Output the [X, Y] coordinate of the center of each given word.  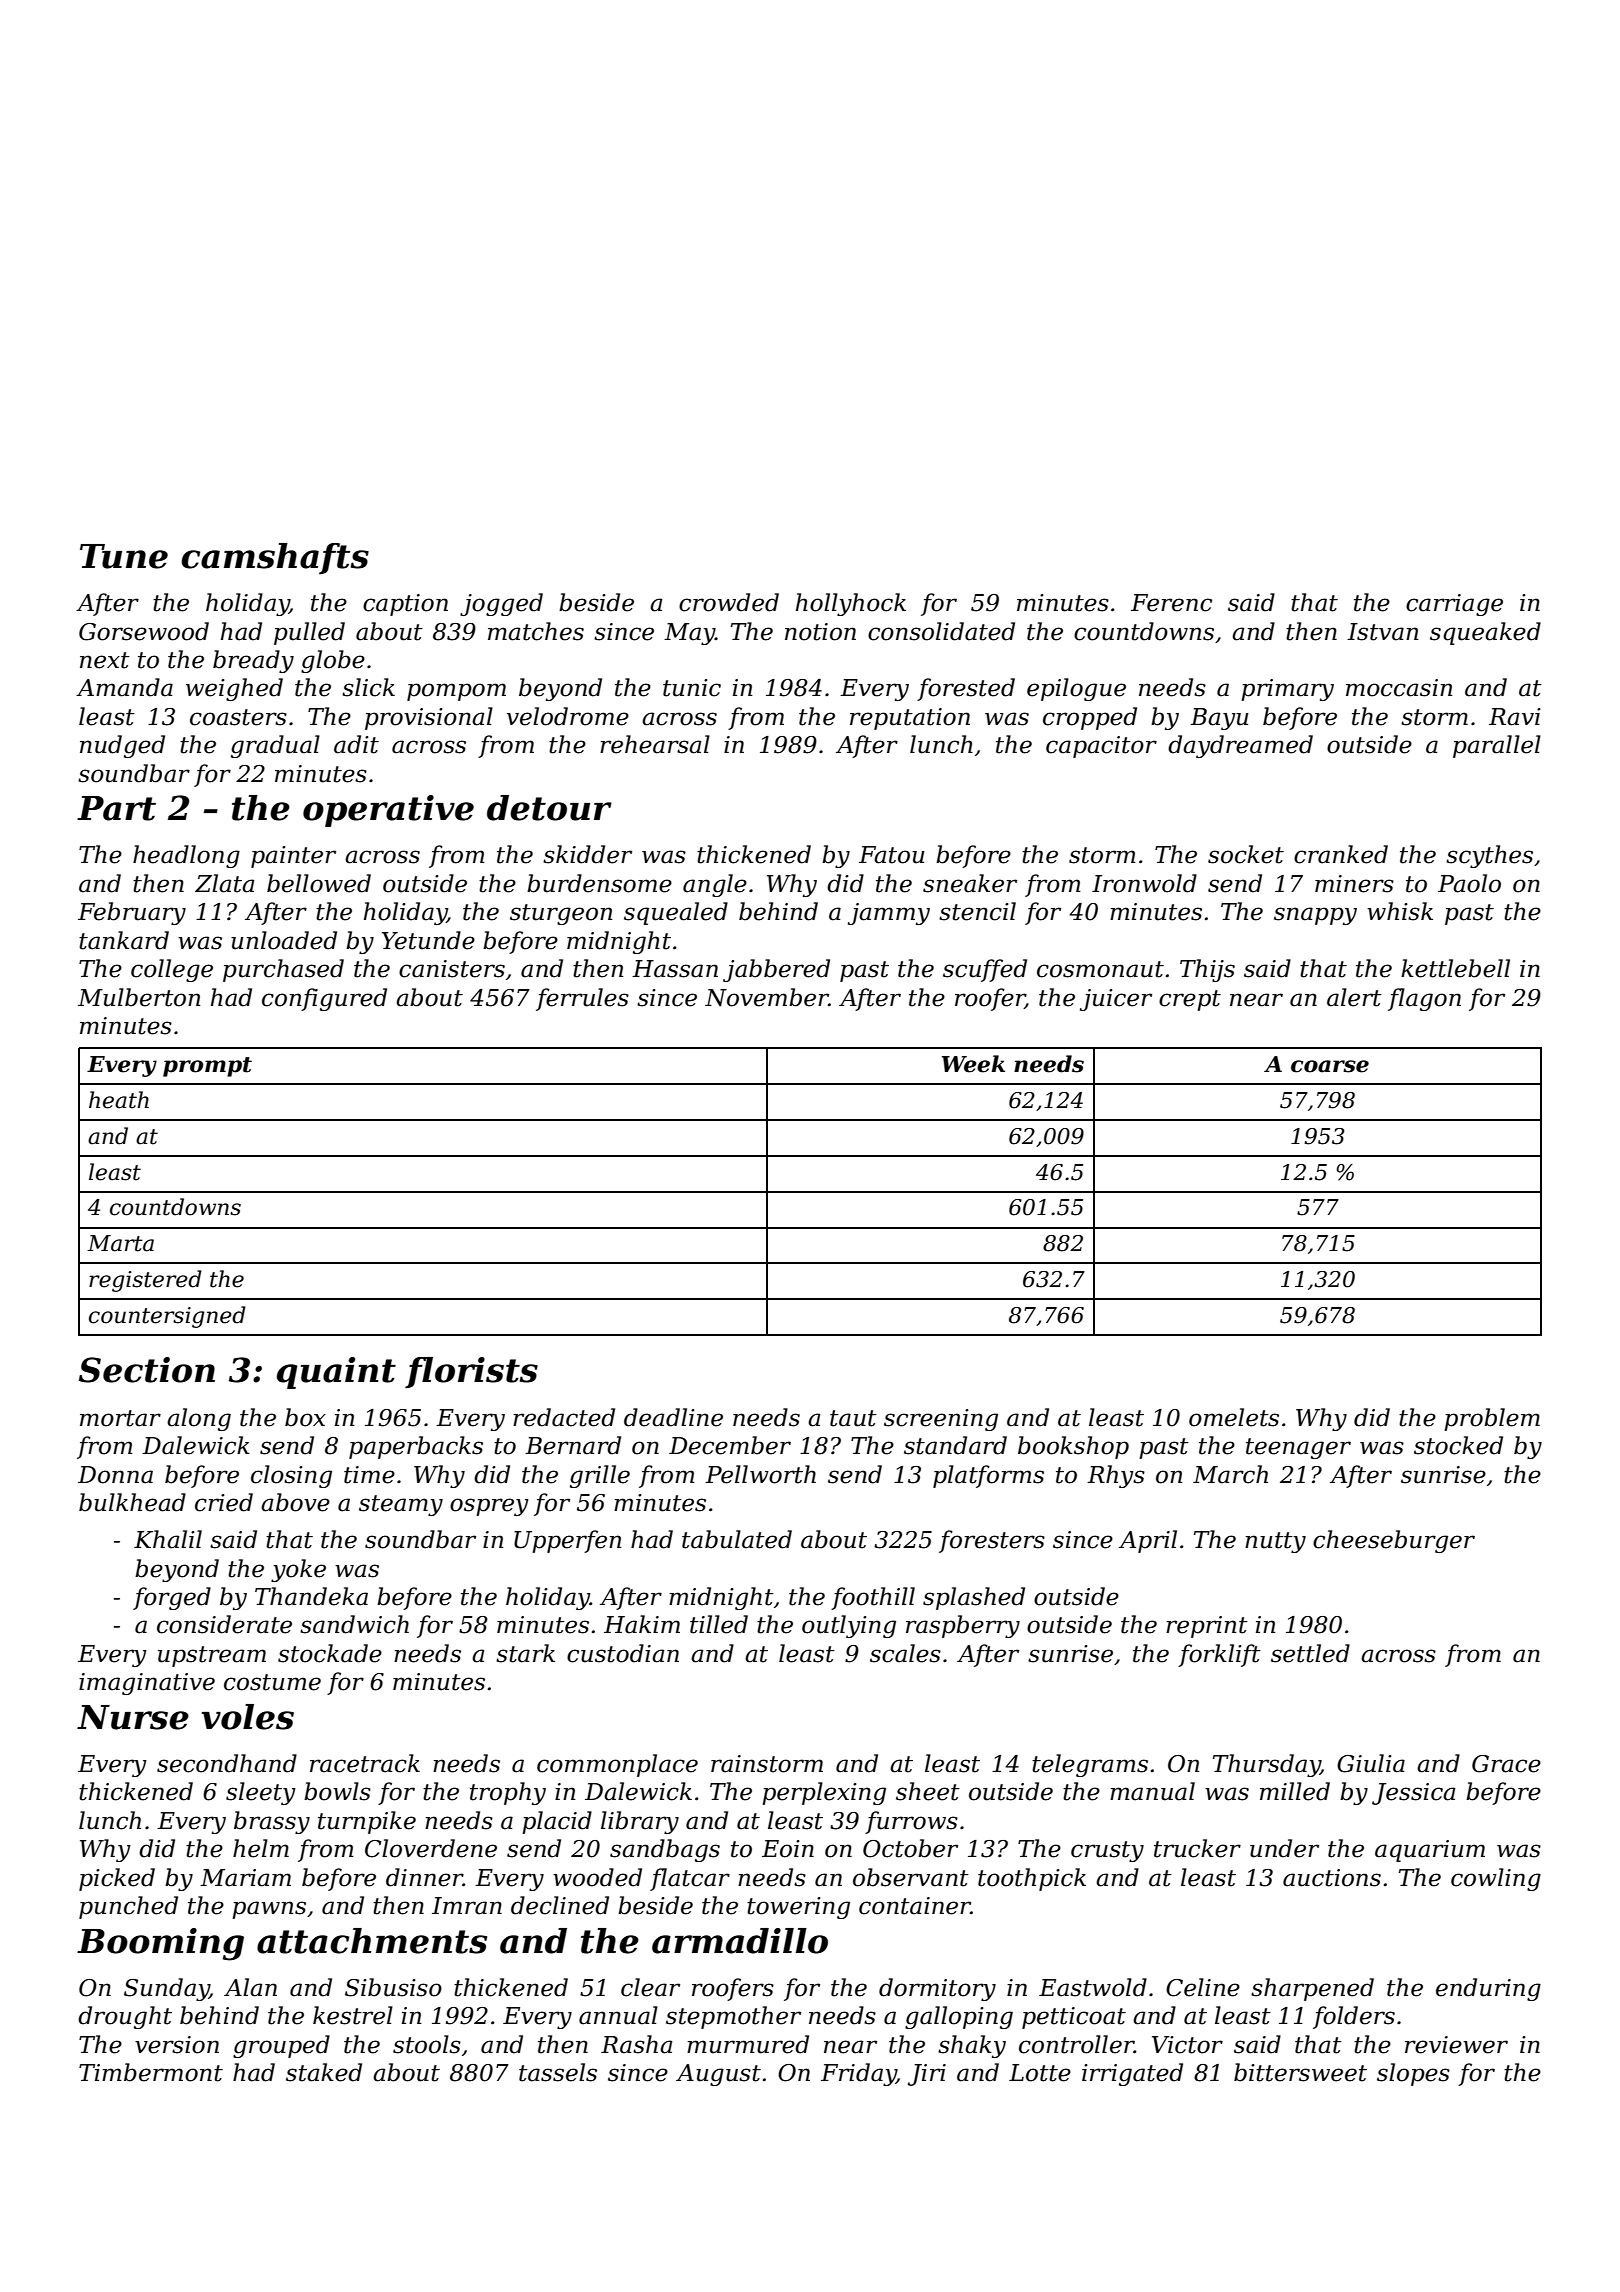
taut [853, 1418]
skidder [587, 854]
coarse [1330, 1066]
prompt [207, 1067]
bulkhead [132, 1502]
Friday [858, 2074]
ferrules [582, 999]
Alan [250, 1987]
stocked [1458, 1445]
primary [1287, 690]
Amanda [124, 687]
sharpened [1312, 1989]
